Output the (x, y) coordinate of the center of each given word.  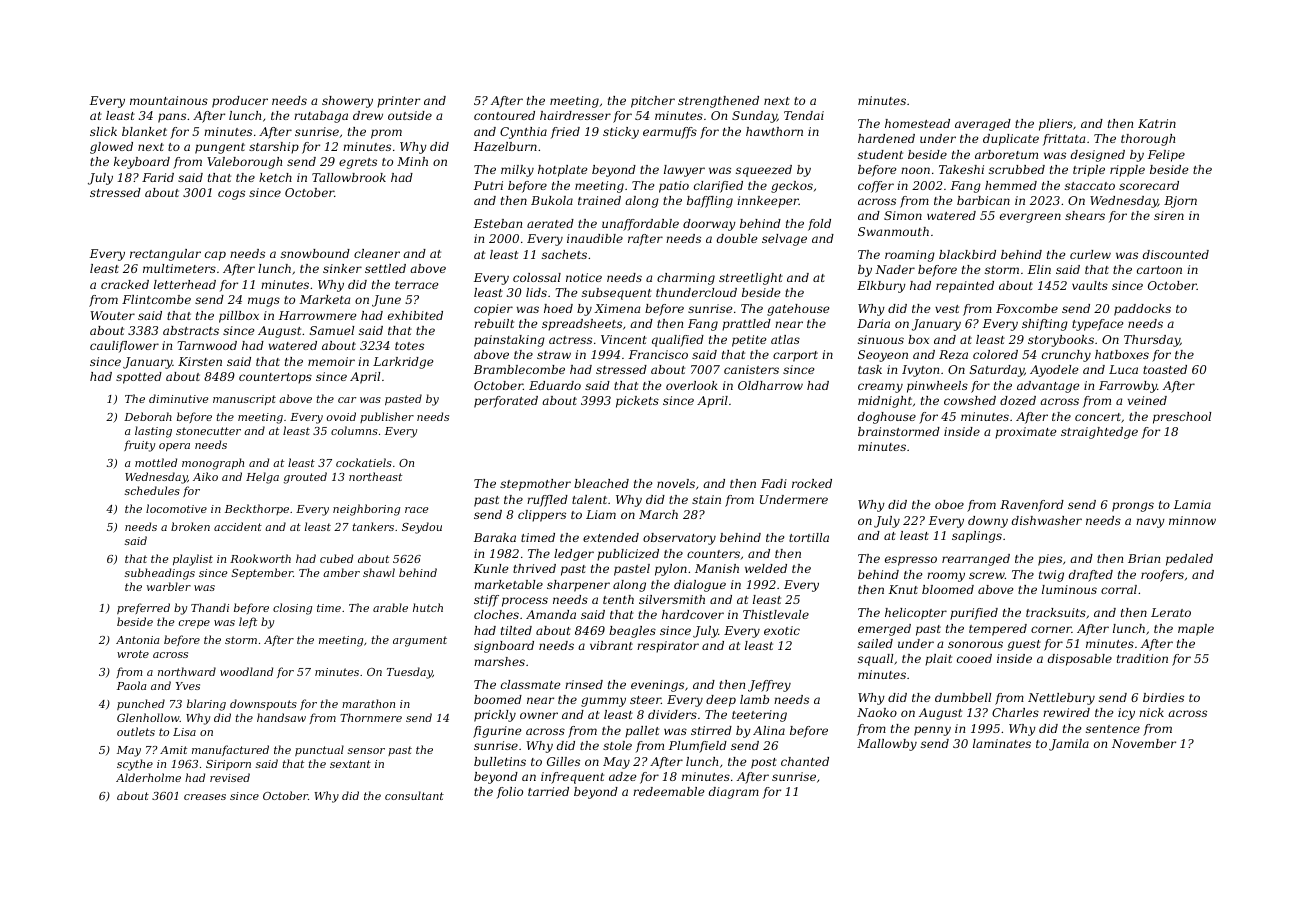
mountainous (169, 100)
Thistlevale (776, 614)
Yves (188, 686)
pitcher (653, 102)
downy (988, 522)
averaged (983, 125)
